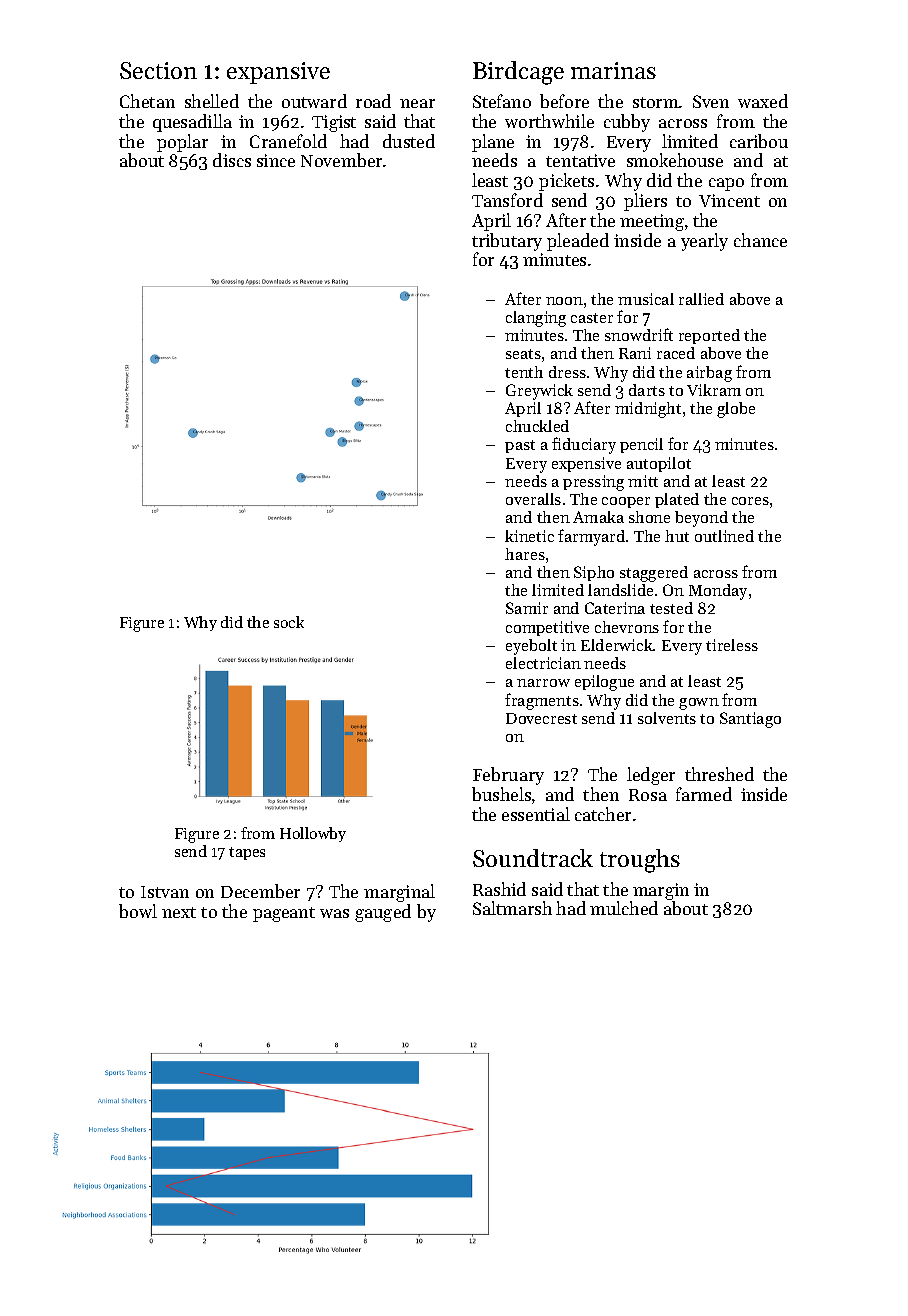 The width and height of the screenshot is (908, 1316). I want to click on tenth, so click(524, 372).
